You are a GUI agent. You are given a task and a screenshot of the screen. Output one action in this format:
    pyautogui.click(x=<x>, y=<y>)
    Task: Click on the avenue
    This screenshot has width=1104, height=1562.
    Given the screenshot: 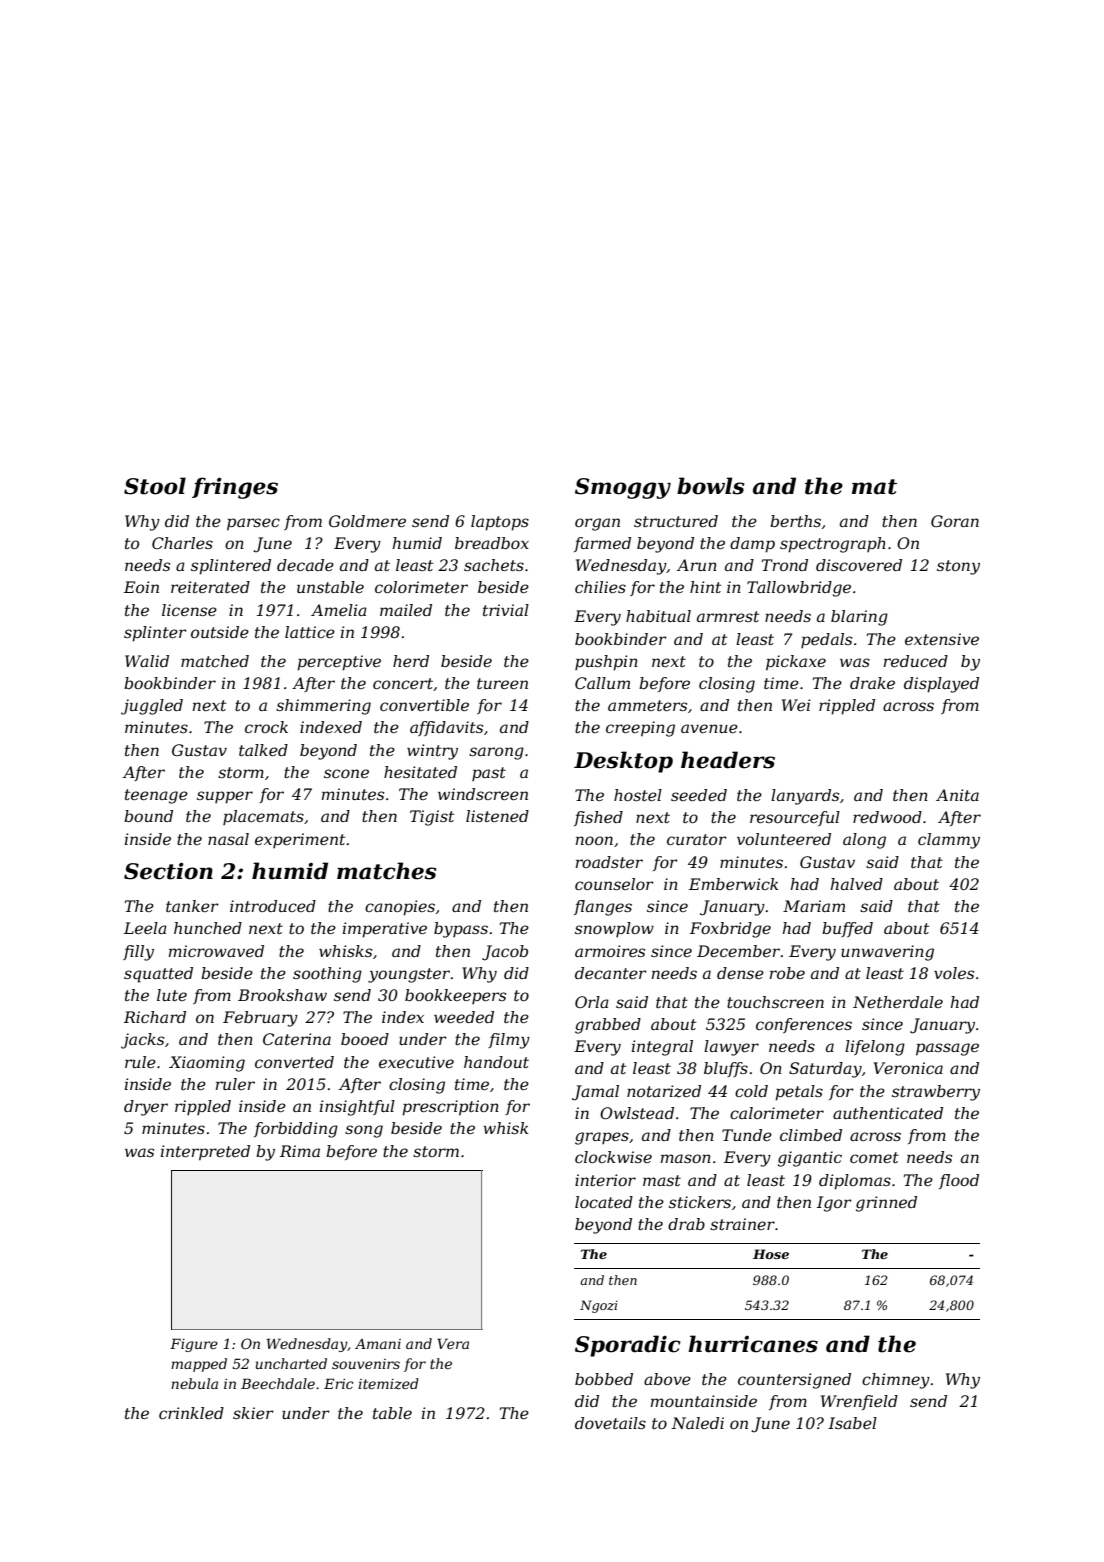 What is the action you would take?
    pyautogui.click(x=709, y=728)
